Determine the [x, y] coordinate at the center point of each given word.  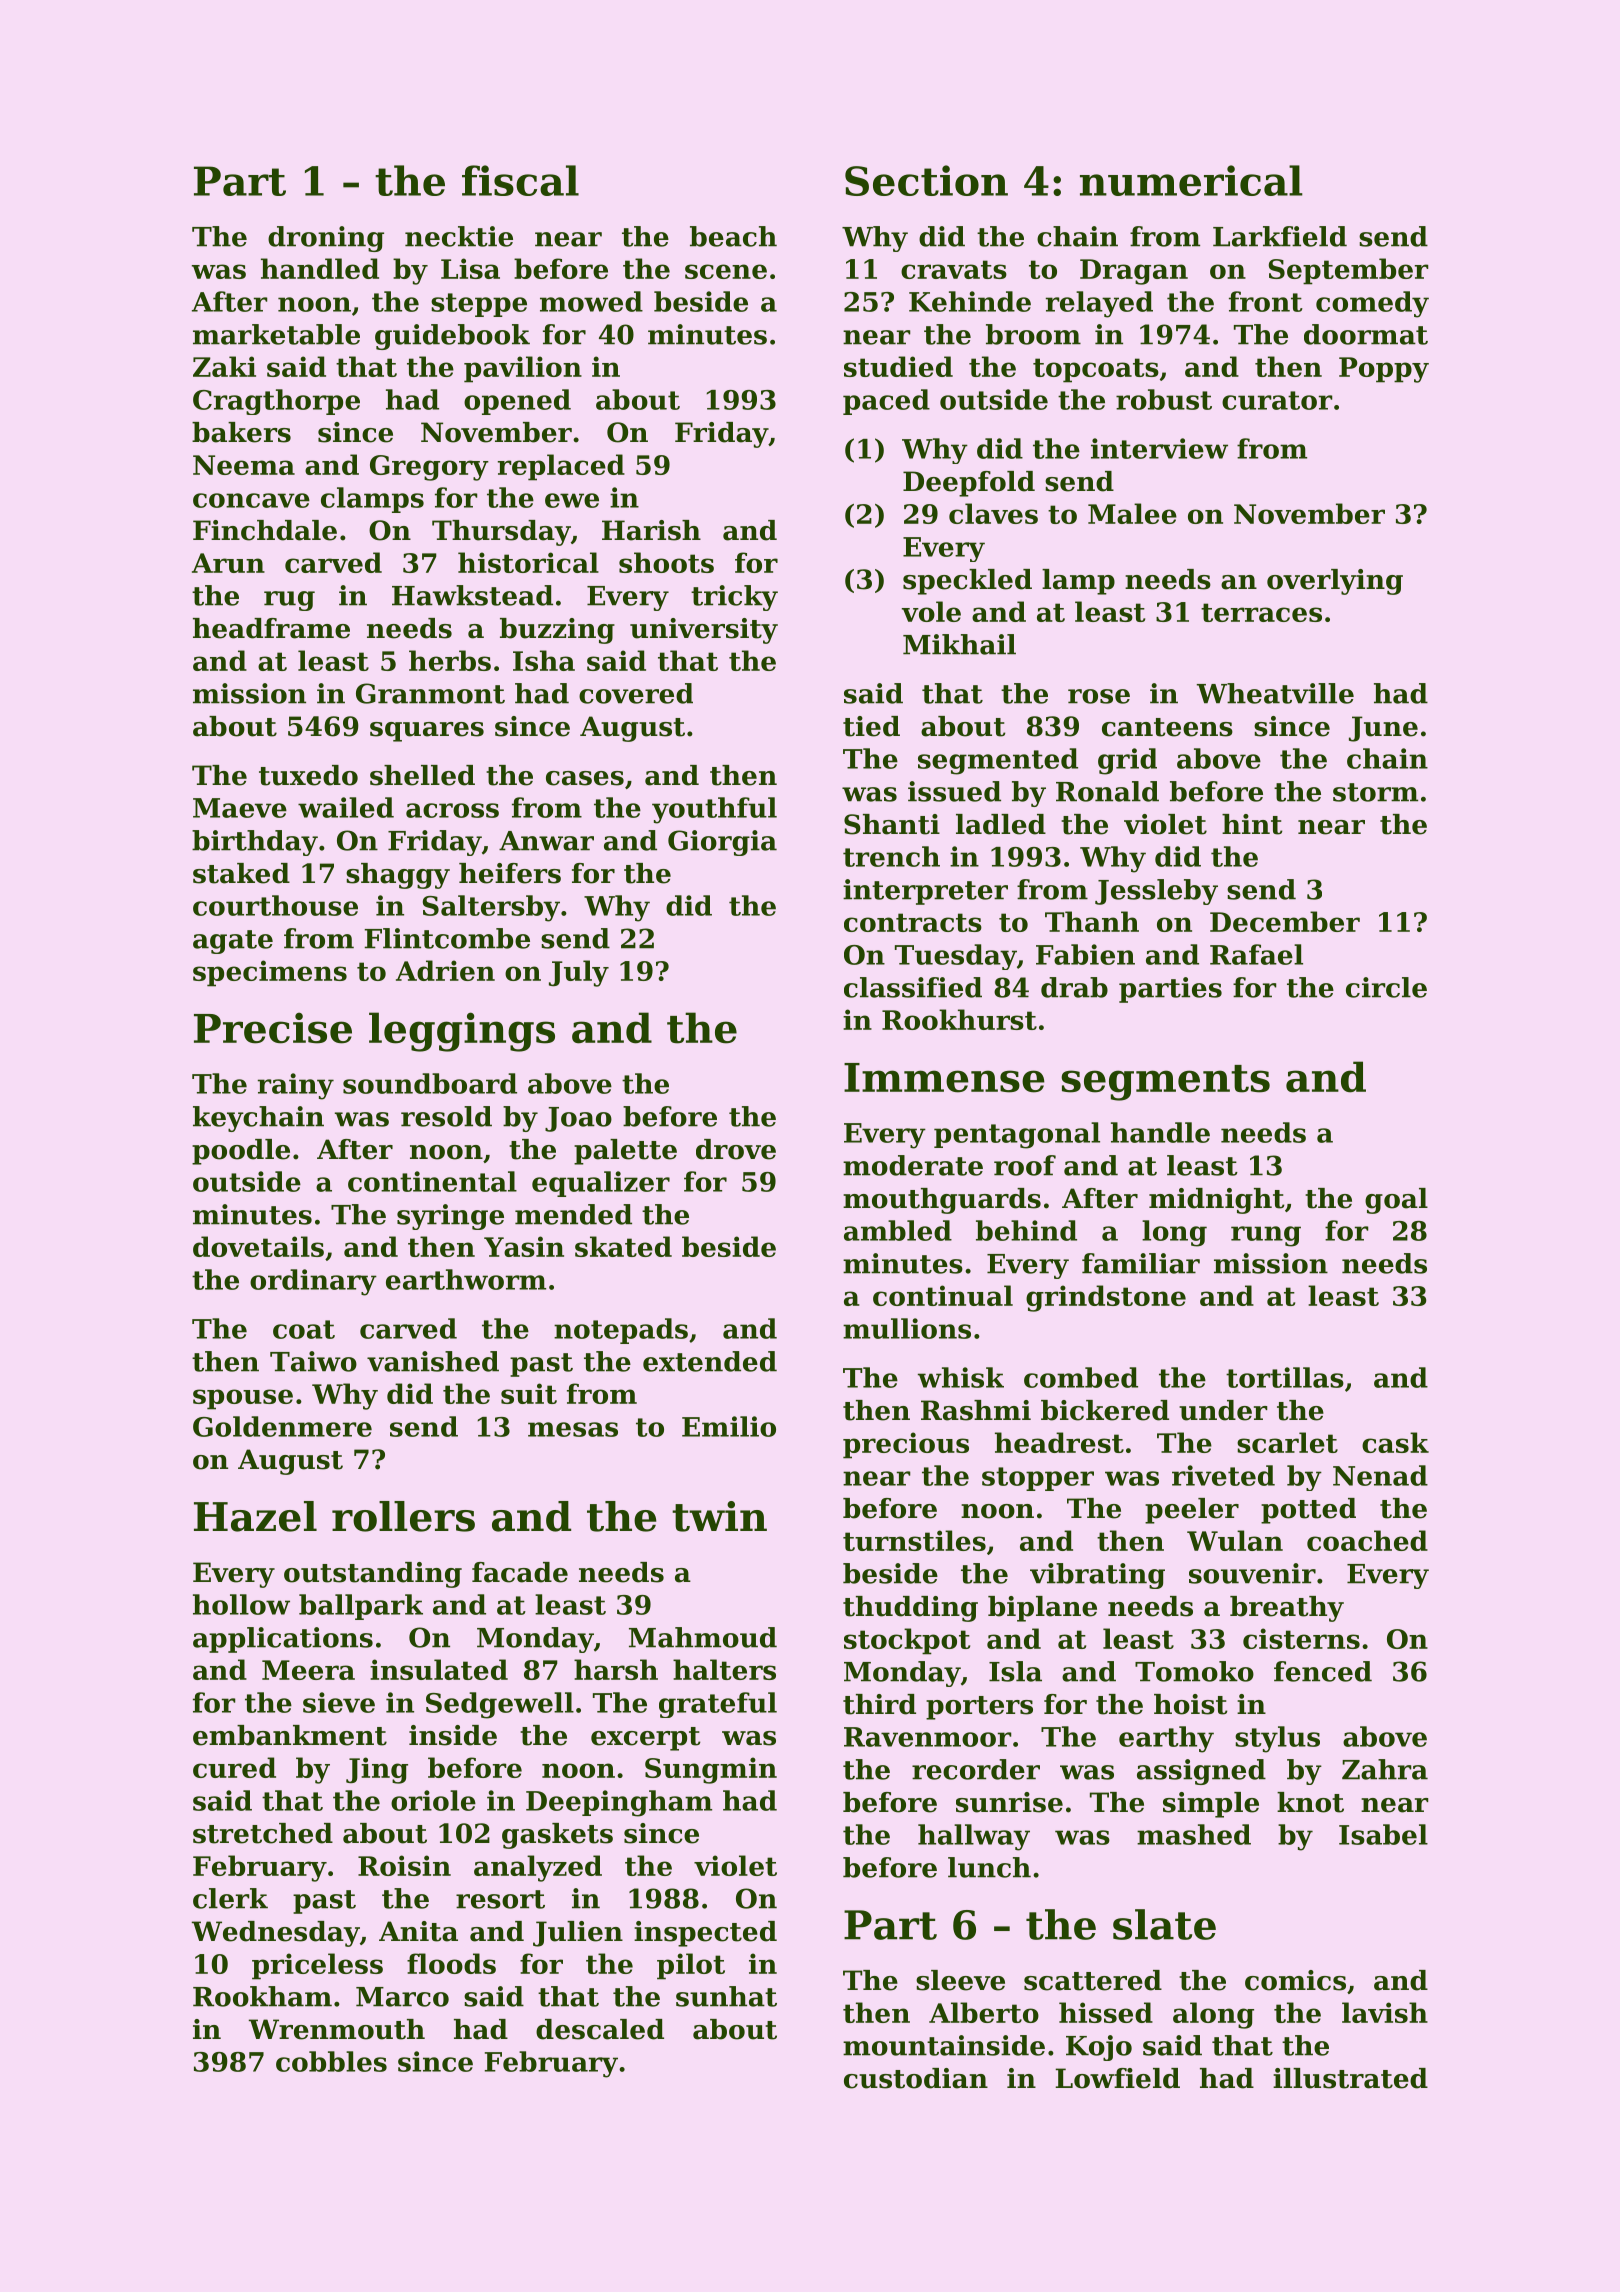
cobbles [331, 2061]
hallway [974, 1837]
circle [1386, 987]
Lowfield [1117, 2078]
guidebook [452, 337]
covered [636, 693]
